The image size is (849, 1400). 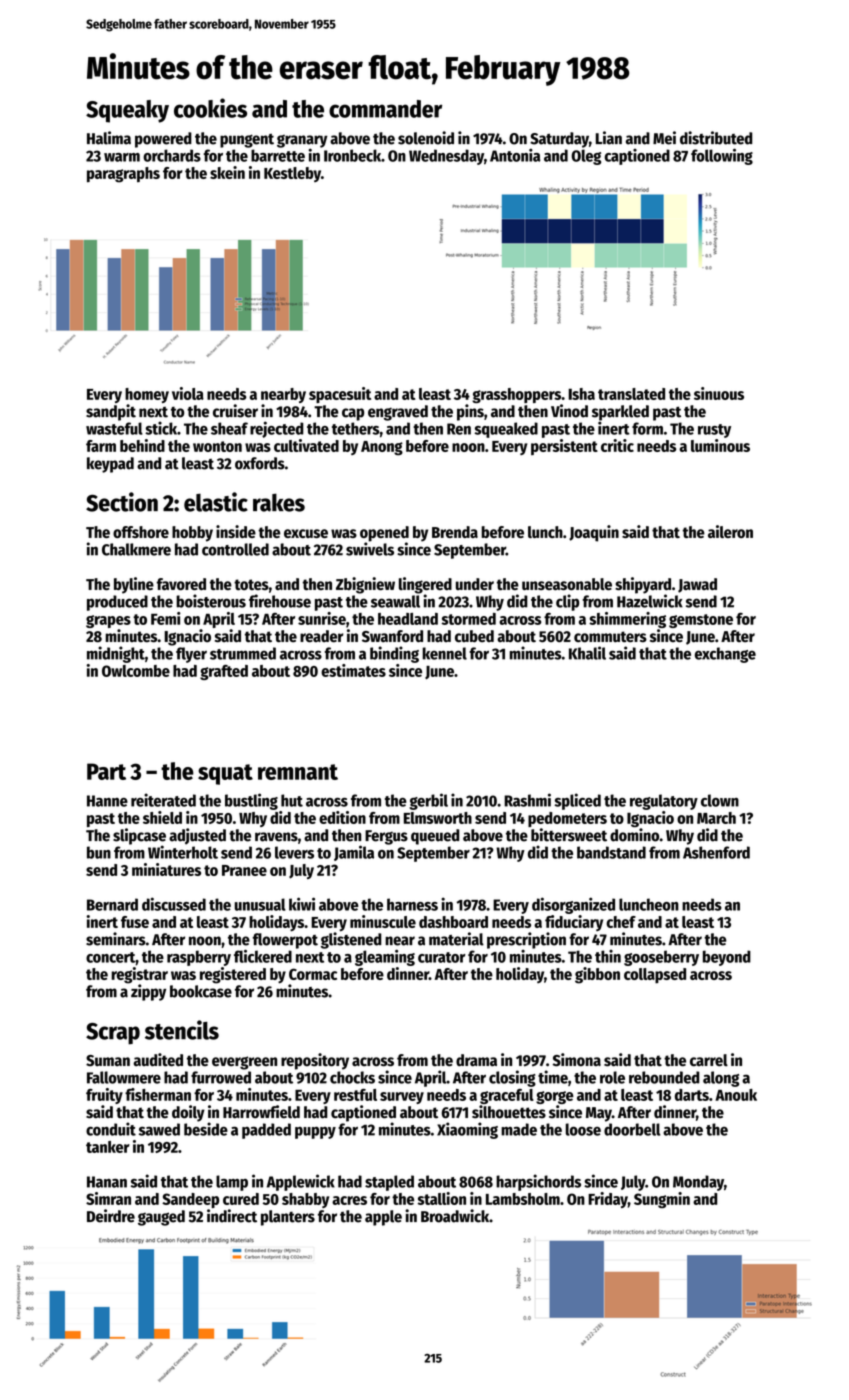 What do you see at coordinates (610, 637) in the screenshot?
I see `commuters` at bounding box center [610, 637].
